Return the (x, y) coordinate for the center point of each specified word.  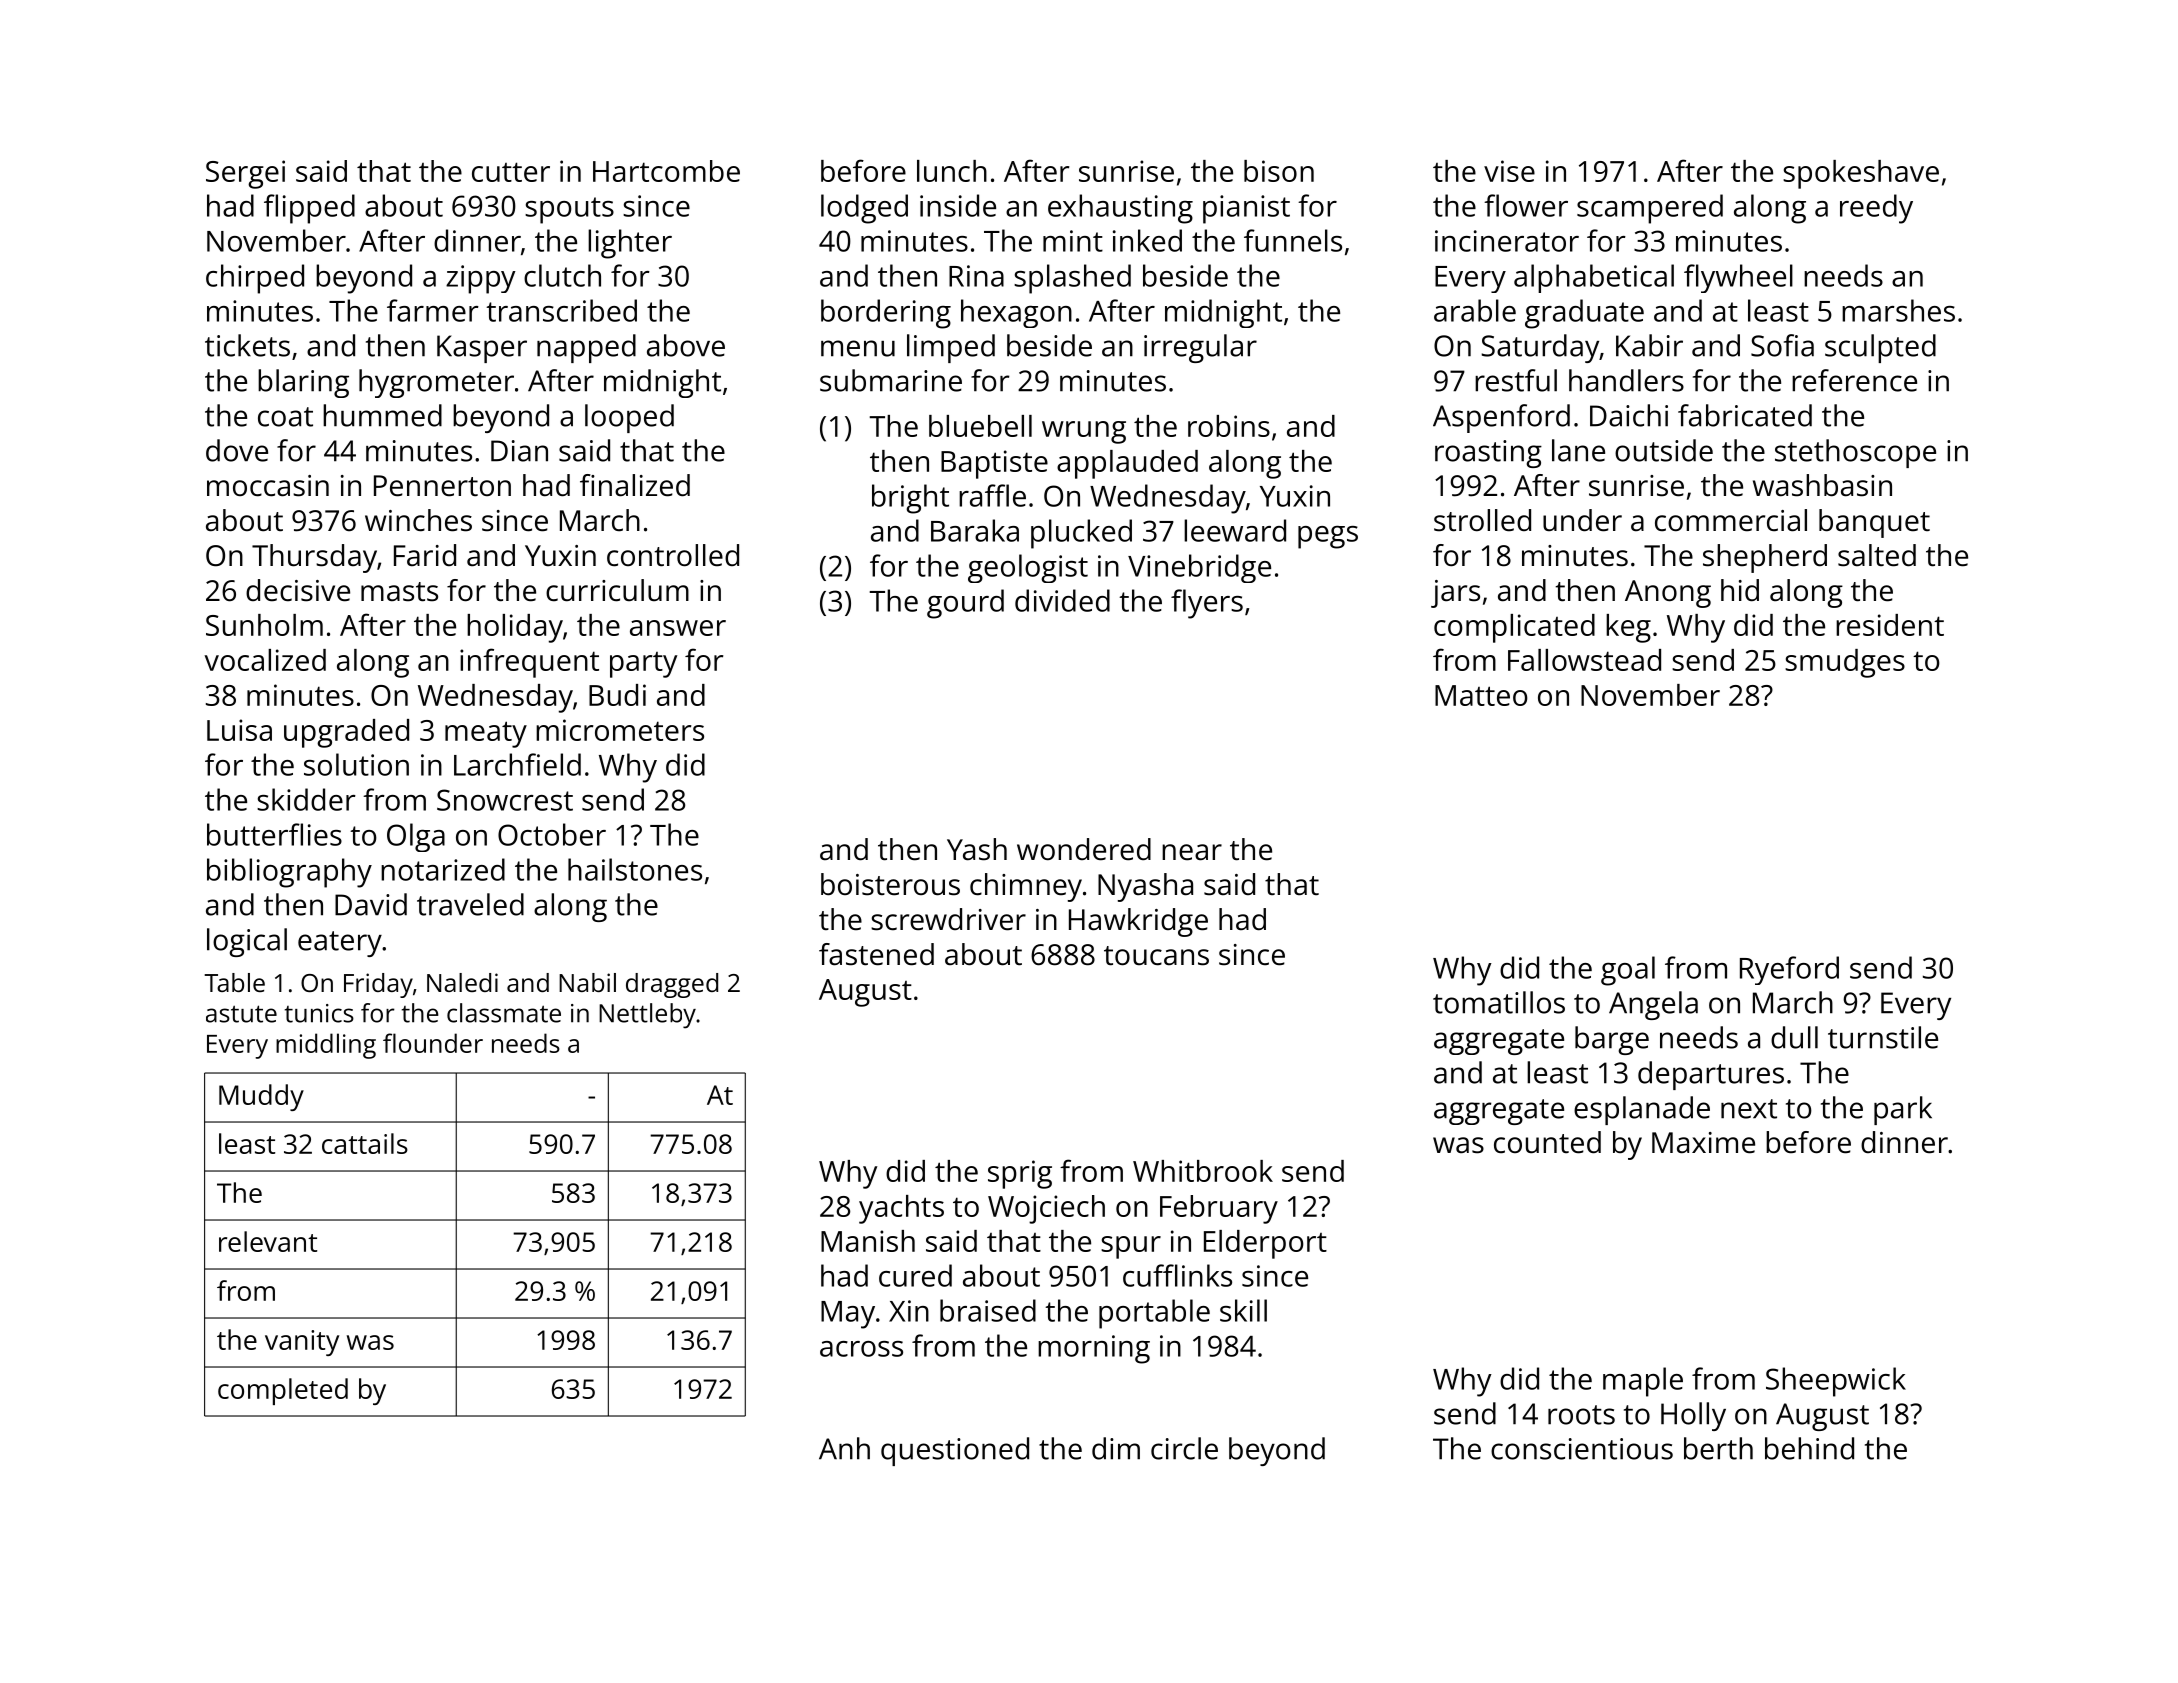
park (1903, 1110)
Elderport (1265, 1244)
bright (910, 499)
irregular (1200, 348)
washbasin (1822, 485)
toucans (1156, 956)
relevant (268, 1241)
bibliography (289, 873)
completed (283, 1391)
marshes (1898, 310)
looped (629, 418)
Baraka (975, 530)
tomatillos (1499, 1002)
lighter (630, 244)
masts (399, 592)
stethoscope (1855, 453)
